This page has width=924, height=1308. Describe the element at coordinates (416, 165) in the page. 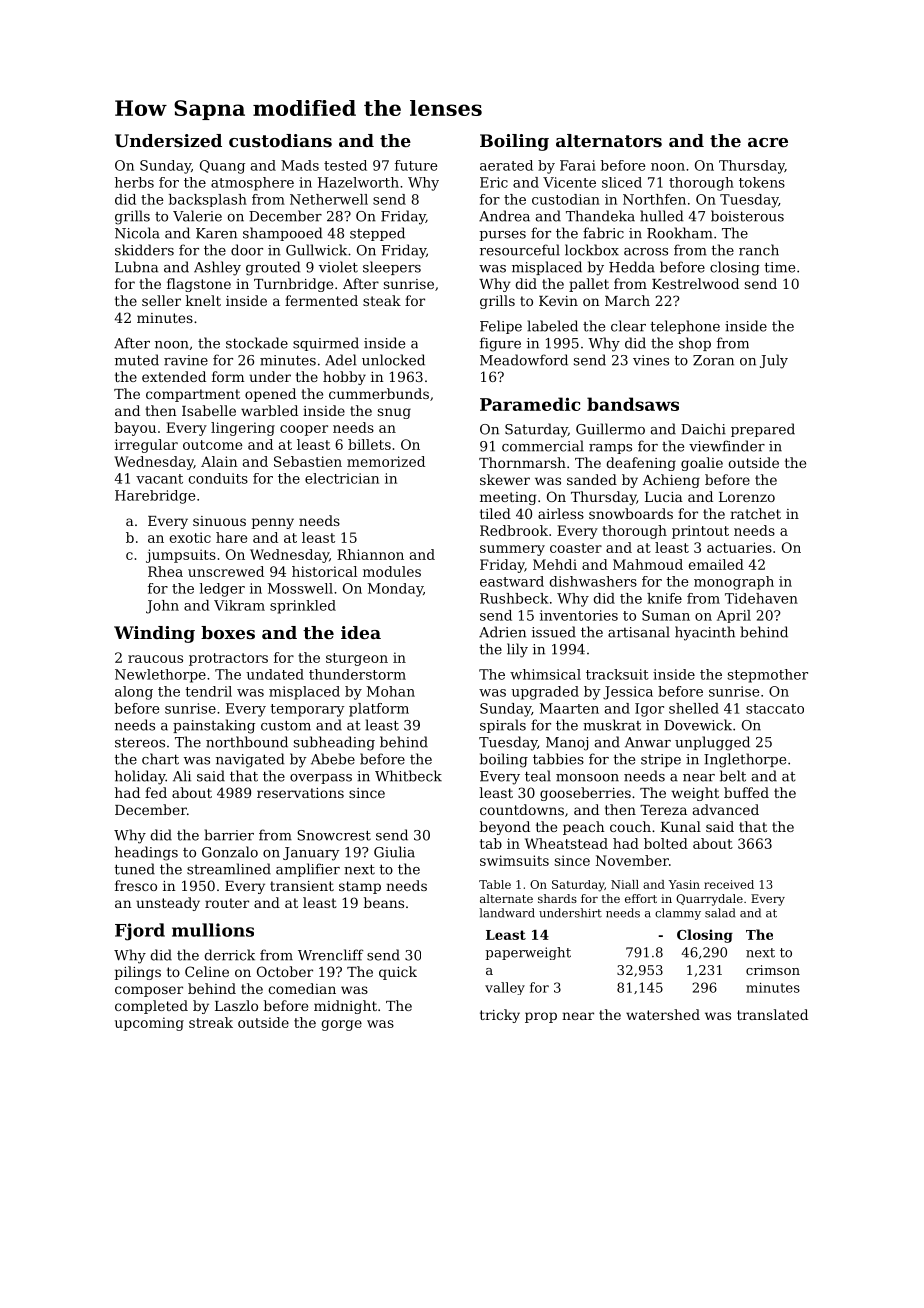

I see `future` at that location.
